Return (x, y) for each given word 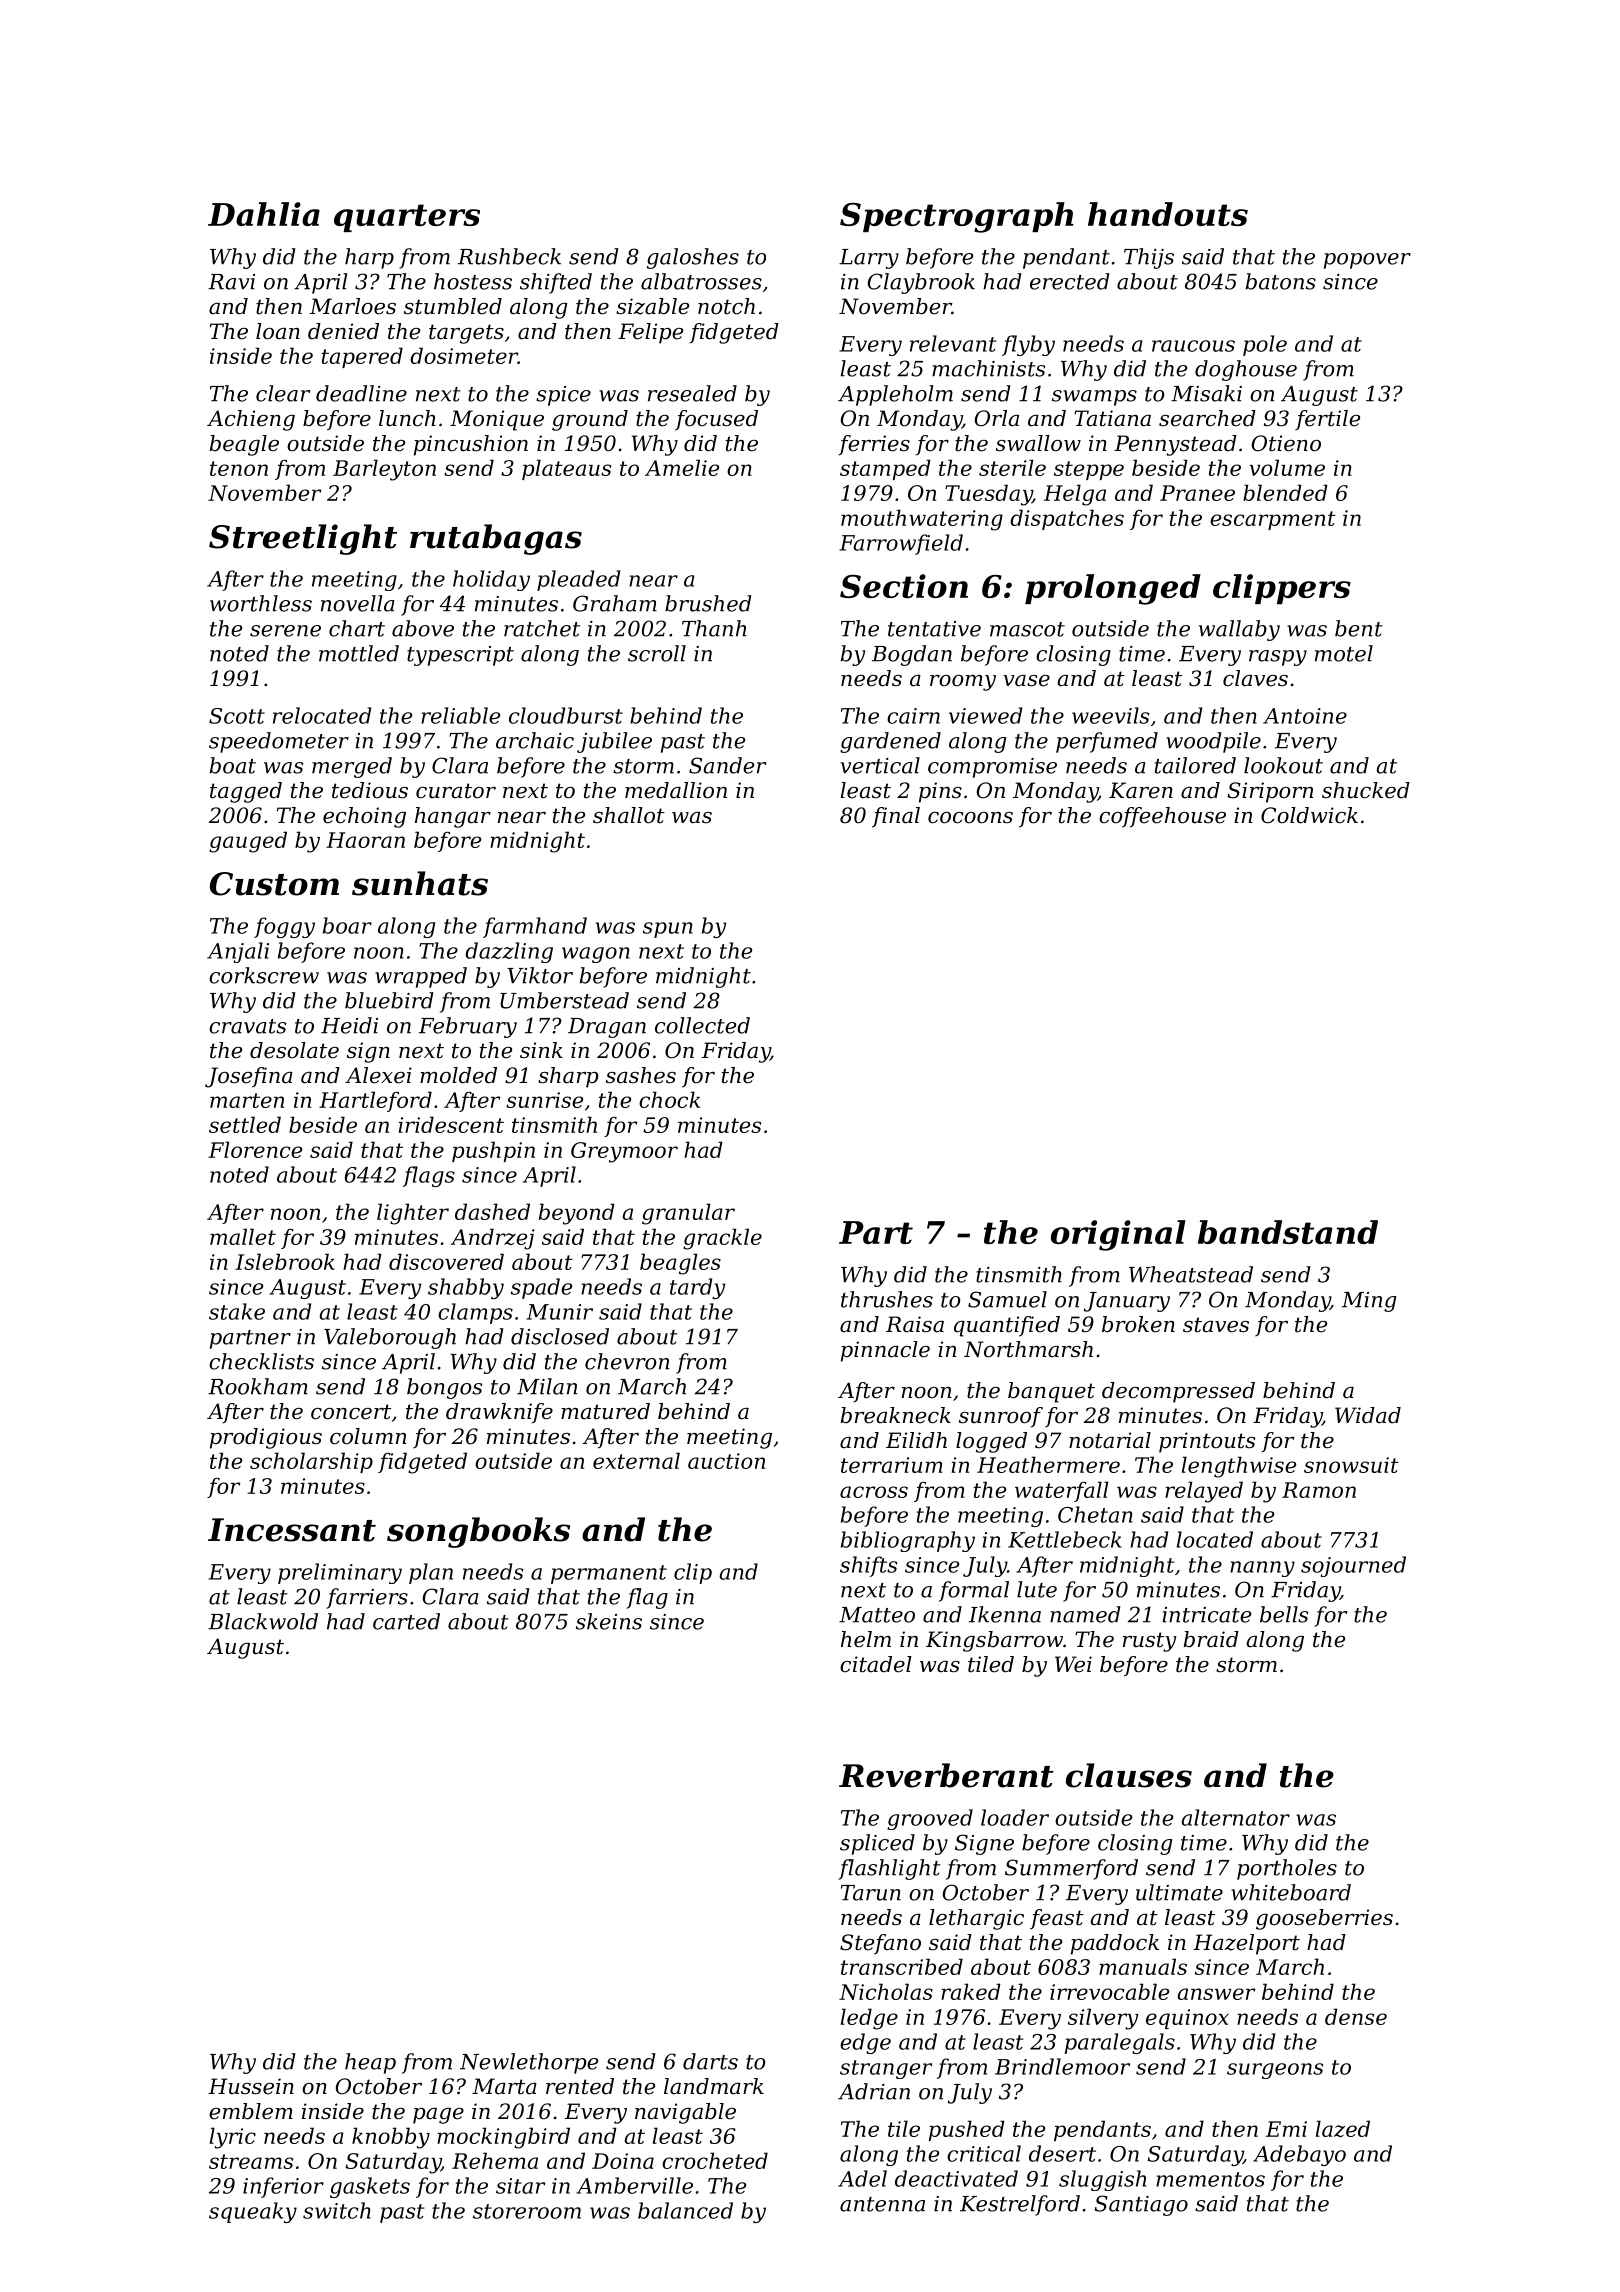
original (1118, 1235)
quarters (407, 218)
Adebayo (1299, 2155)
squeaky (253, 2212)
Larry (869, 259)
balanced (685, 2210)
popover (1367, 261)
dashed (492, 1211)
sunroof (1001, 1417)
